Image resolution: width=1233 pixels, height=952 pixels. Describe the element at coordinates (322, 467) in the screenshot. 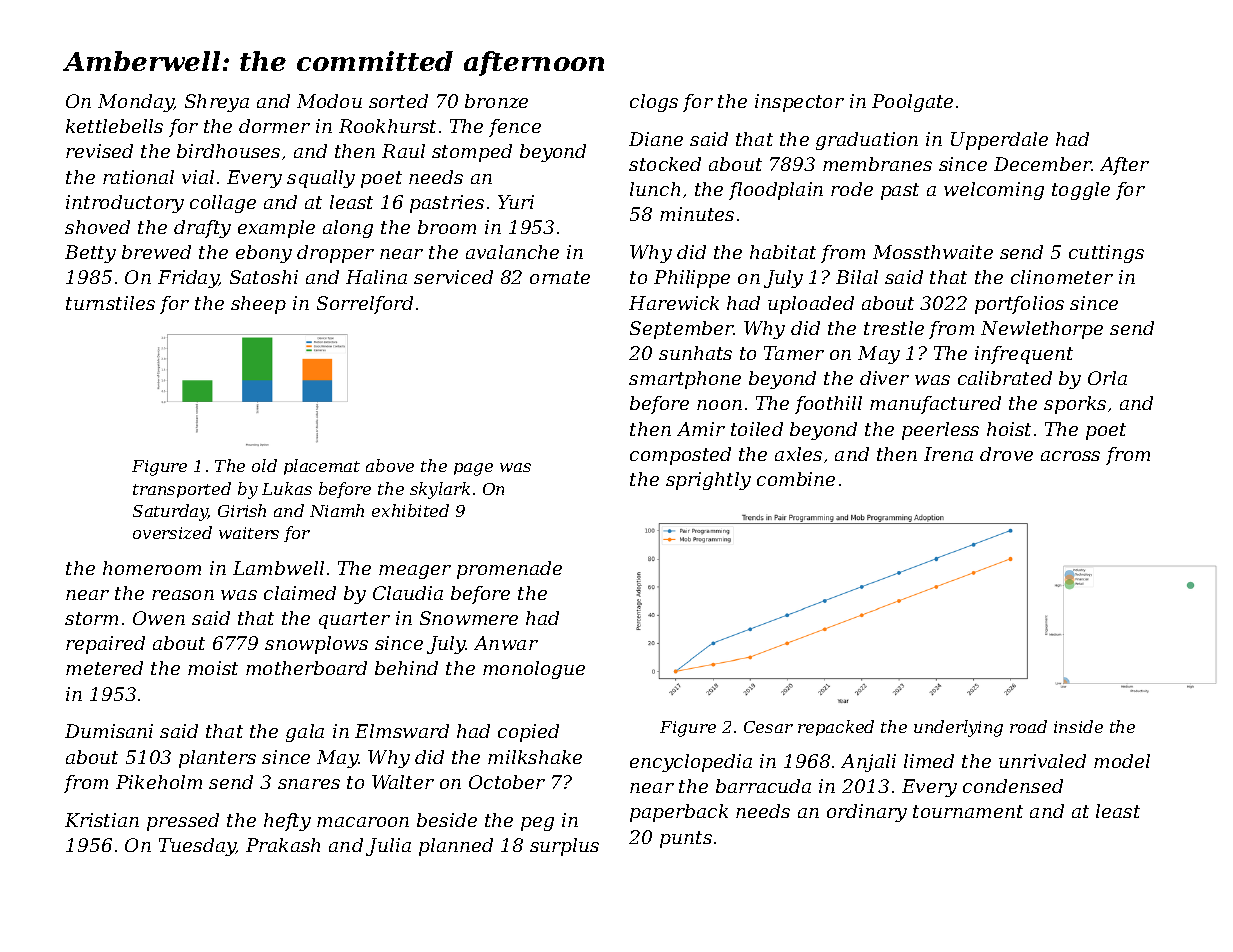

I see `placemat` at that location.
